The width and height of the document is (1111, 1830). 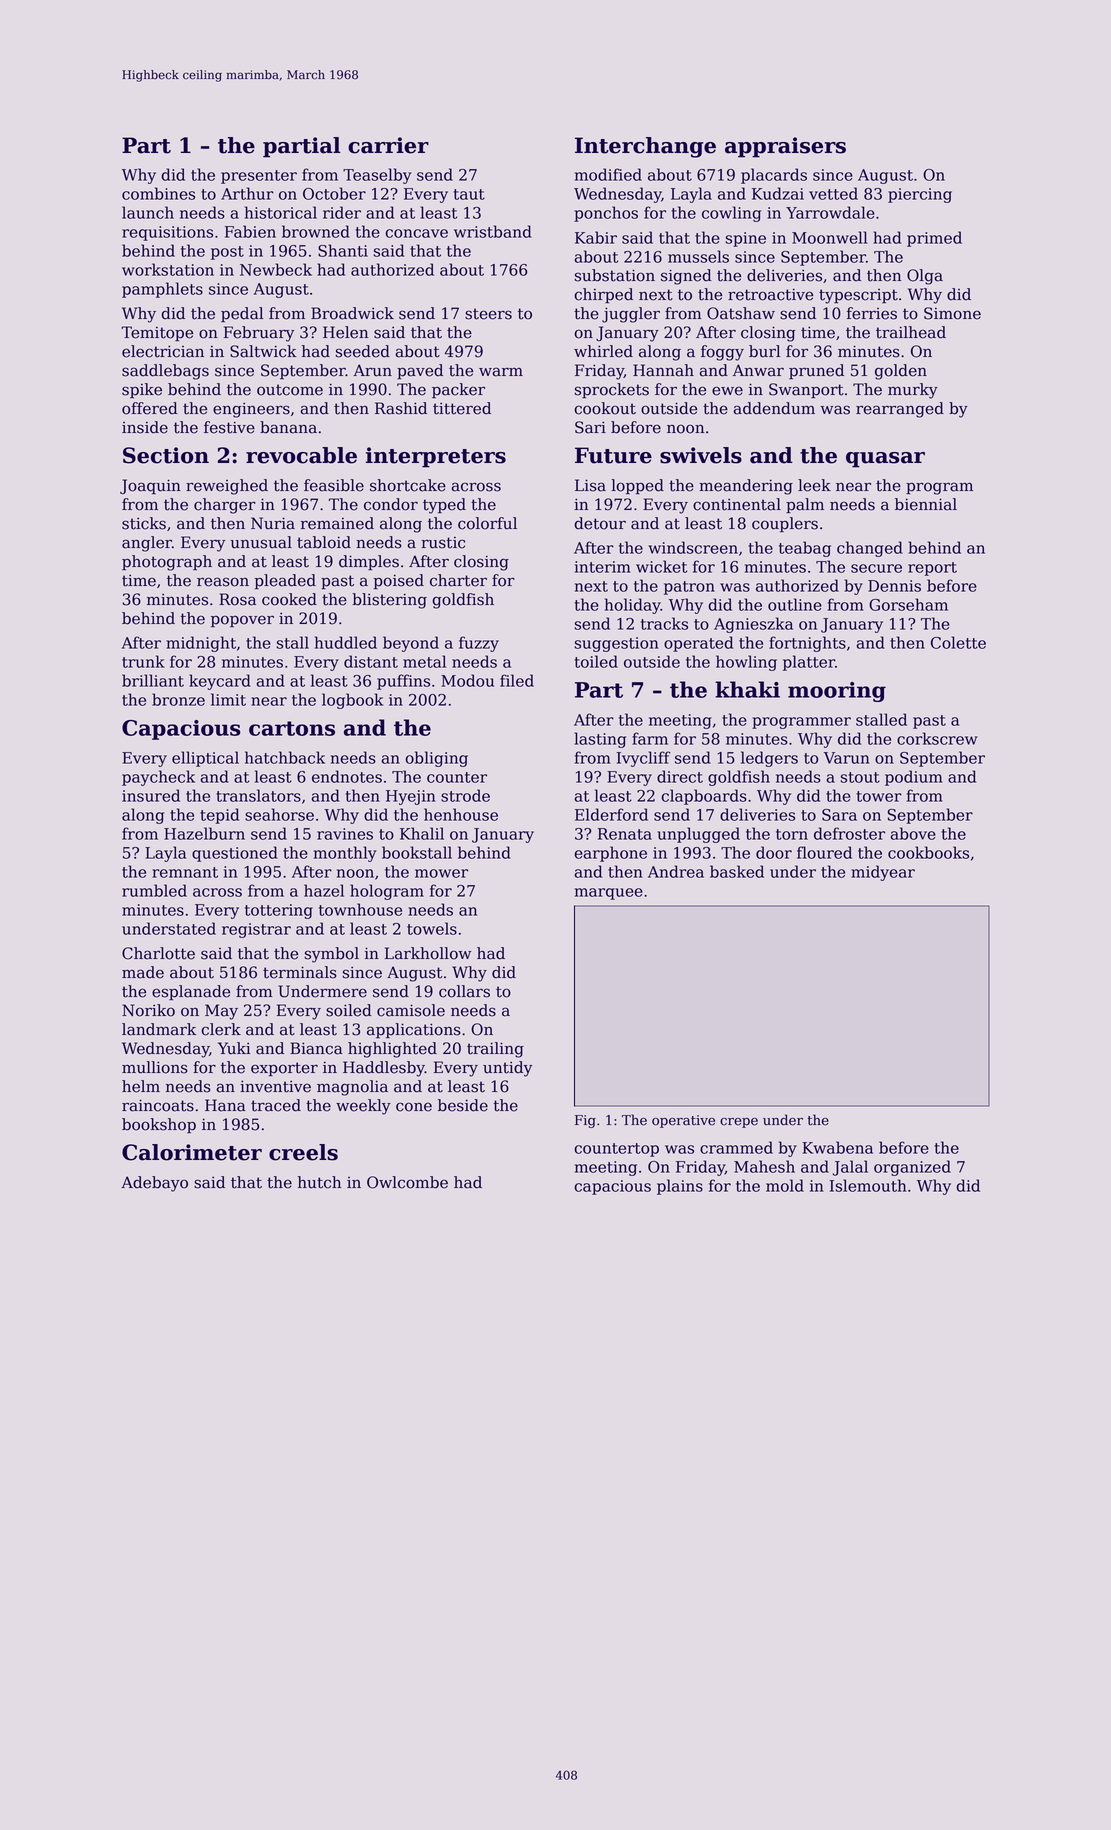 I want to click on steers, so click(x=488, y=314).
